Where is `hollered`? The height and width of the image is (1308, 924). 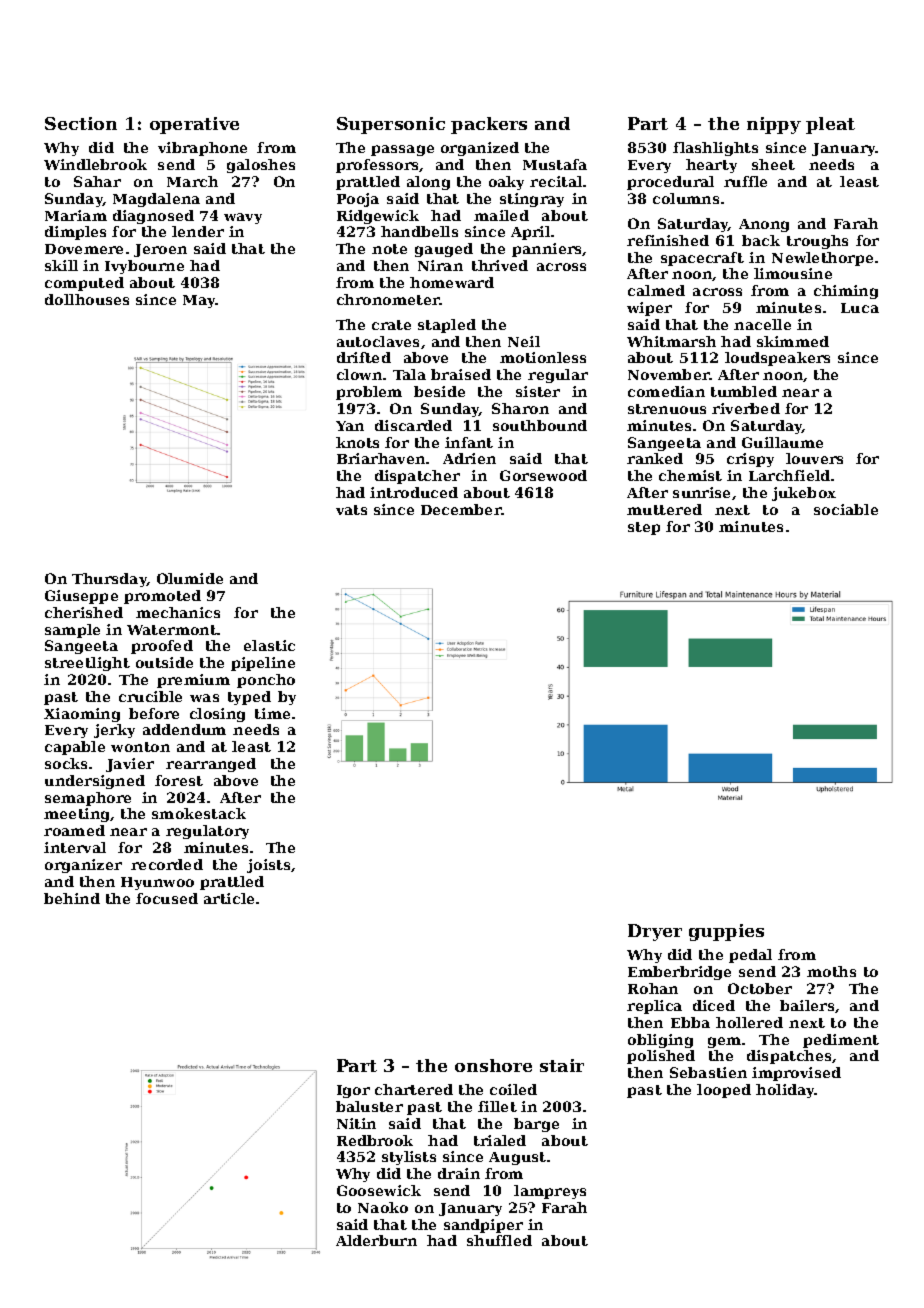 hollered is located at coordinates (749, 1022).
